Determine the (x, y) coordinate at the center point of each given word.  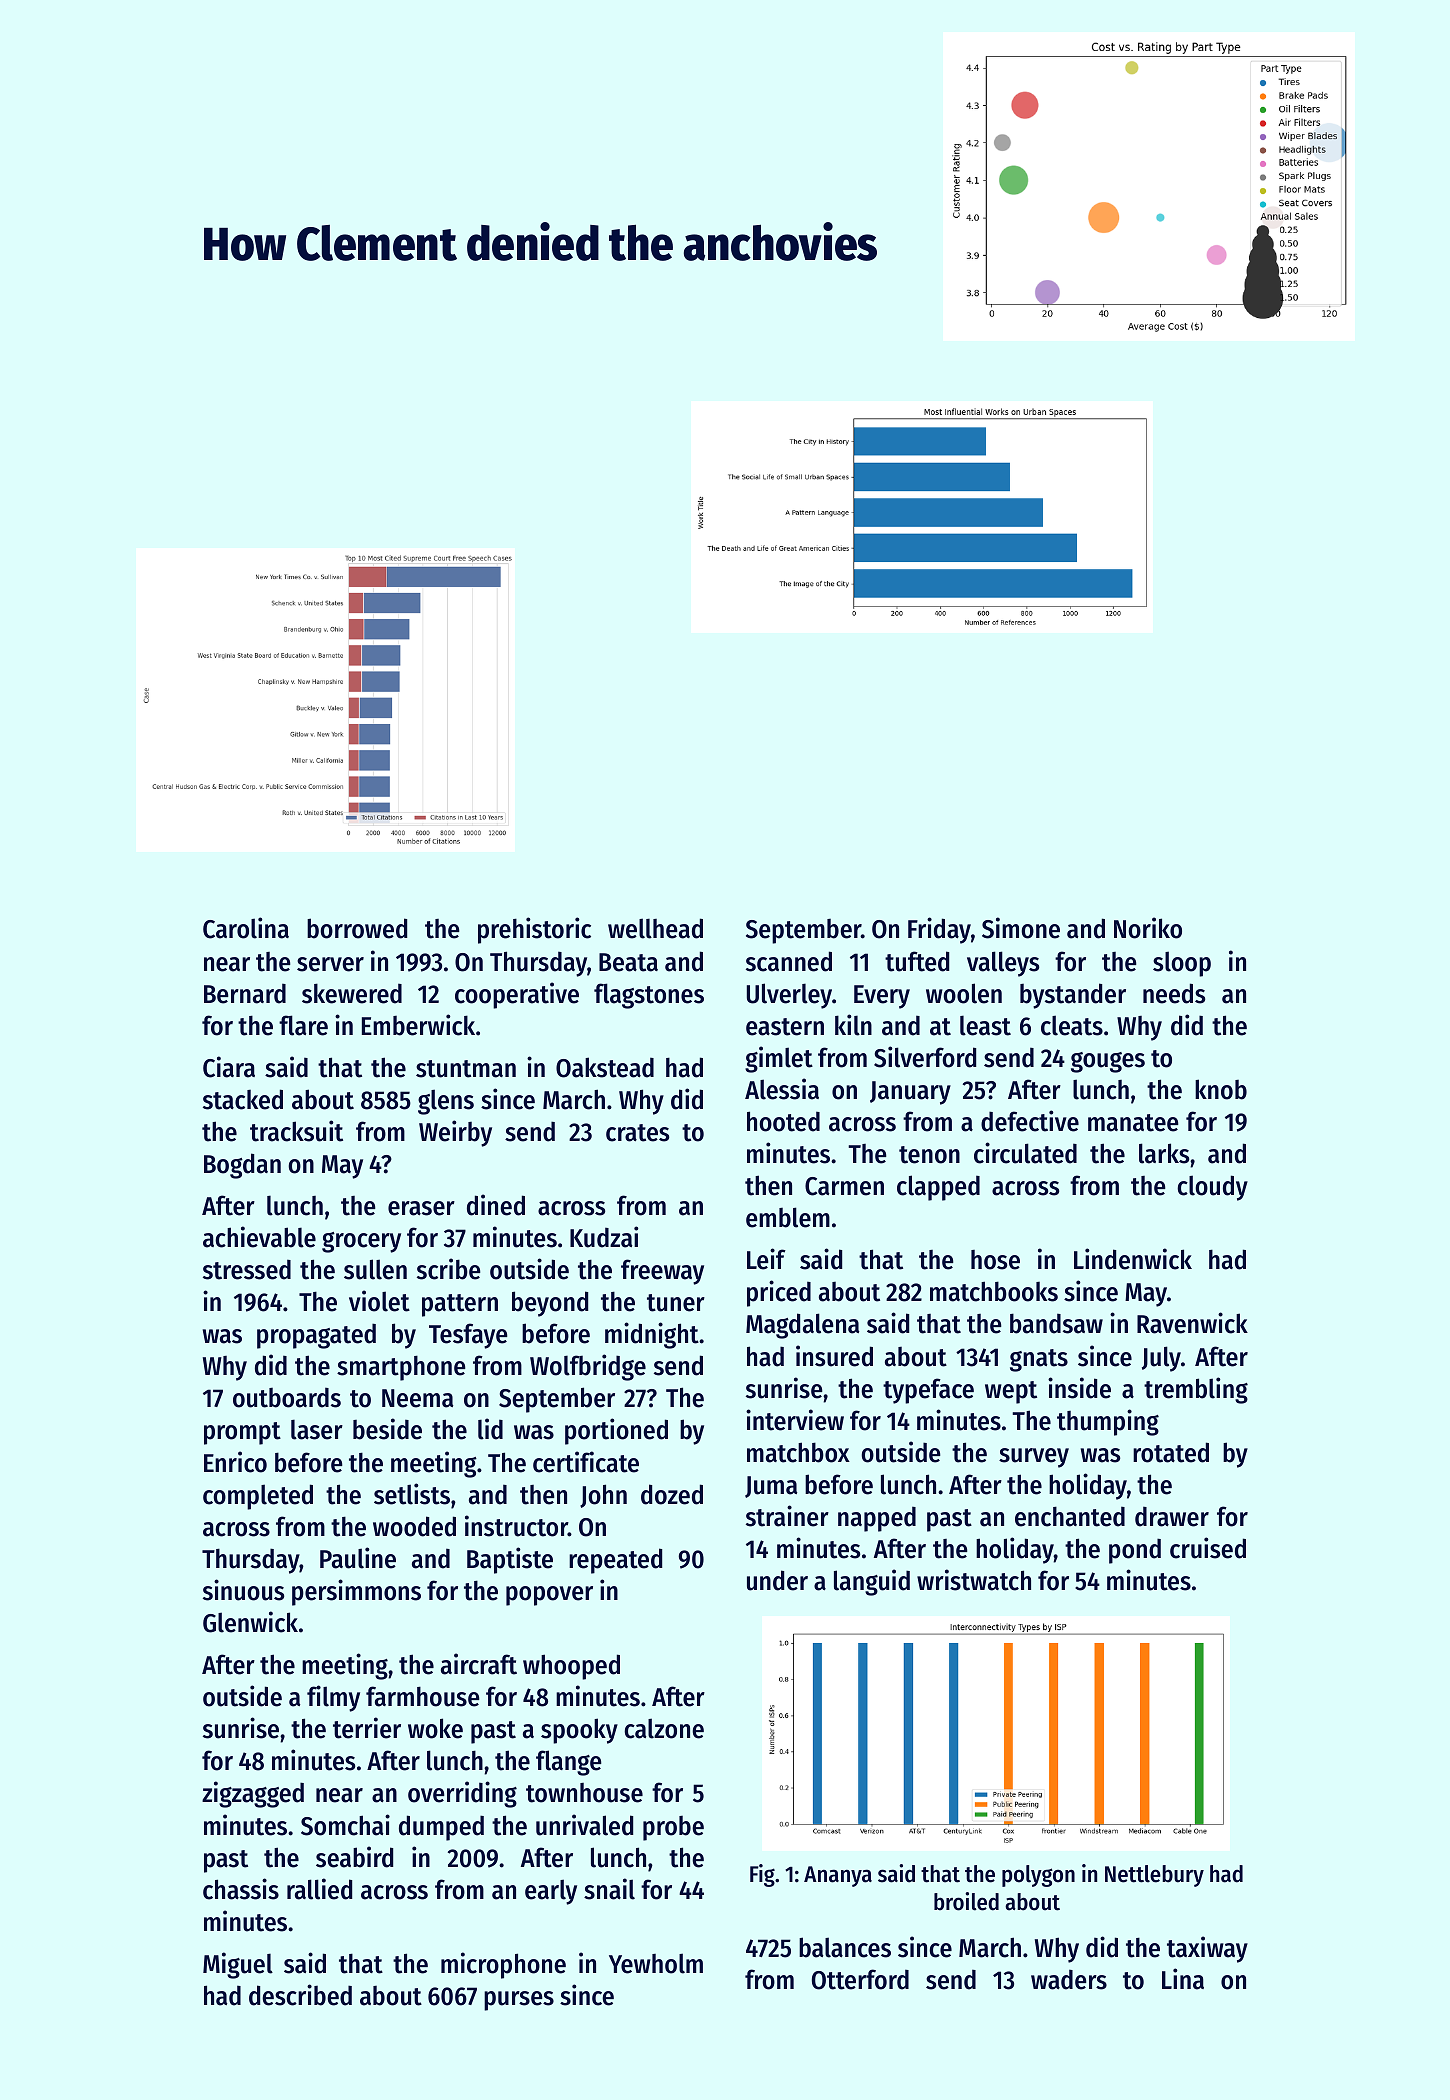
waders (1069, 1980)
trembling (1196, 1390)
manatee (1133, 1123)
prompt (242, 1433)
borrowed (357, 928)
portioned (616, 1431)
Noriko (1148, 928)
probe (673, 1828)
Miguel (238, 1965)
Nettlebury (1154, 1876)
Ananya (838, 1876)
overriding (462, 1794)
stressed (247, 1270)
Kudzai (604, 1237)
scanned (789, 961)
